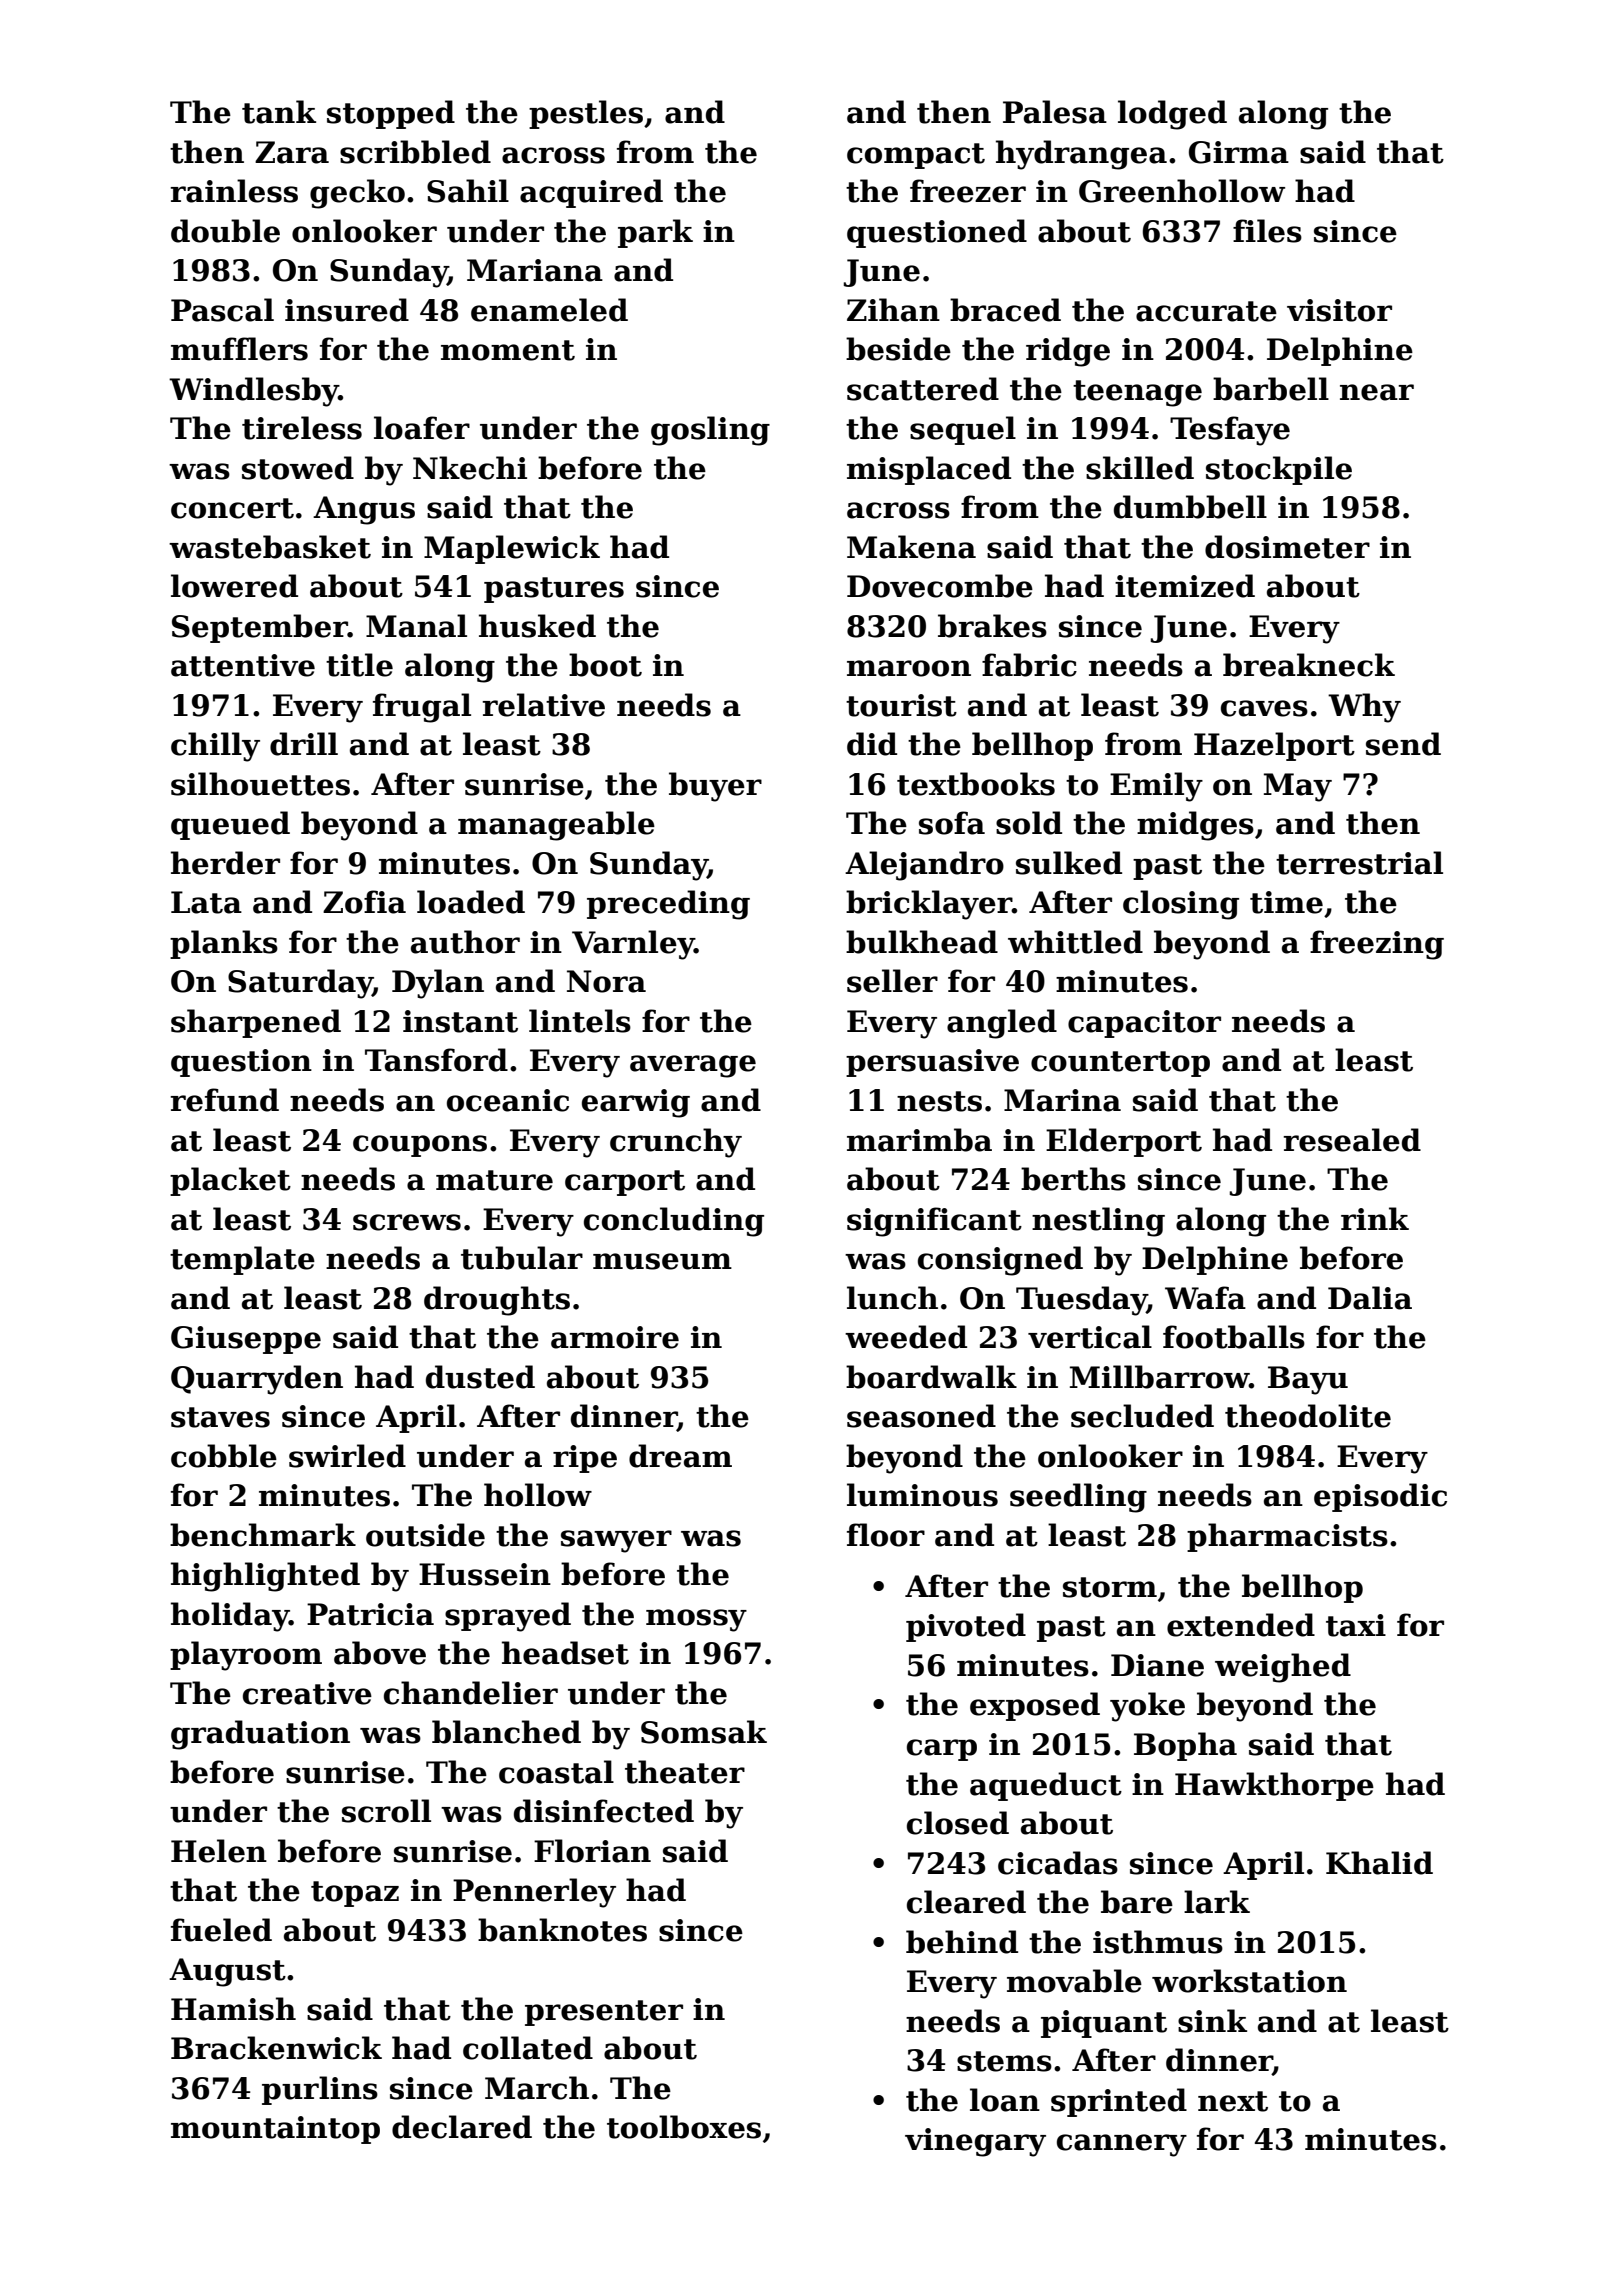  I want to click on next, so click(1233, 2101).
